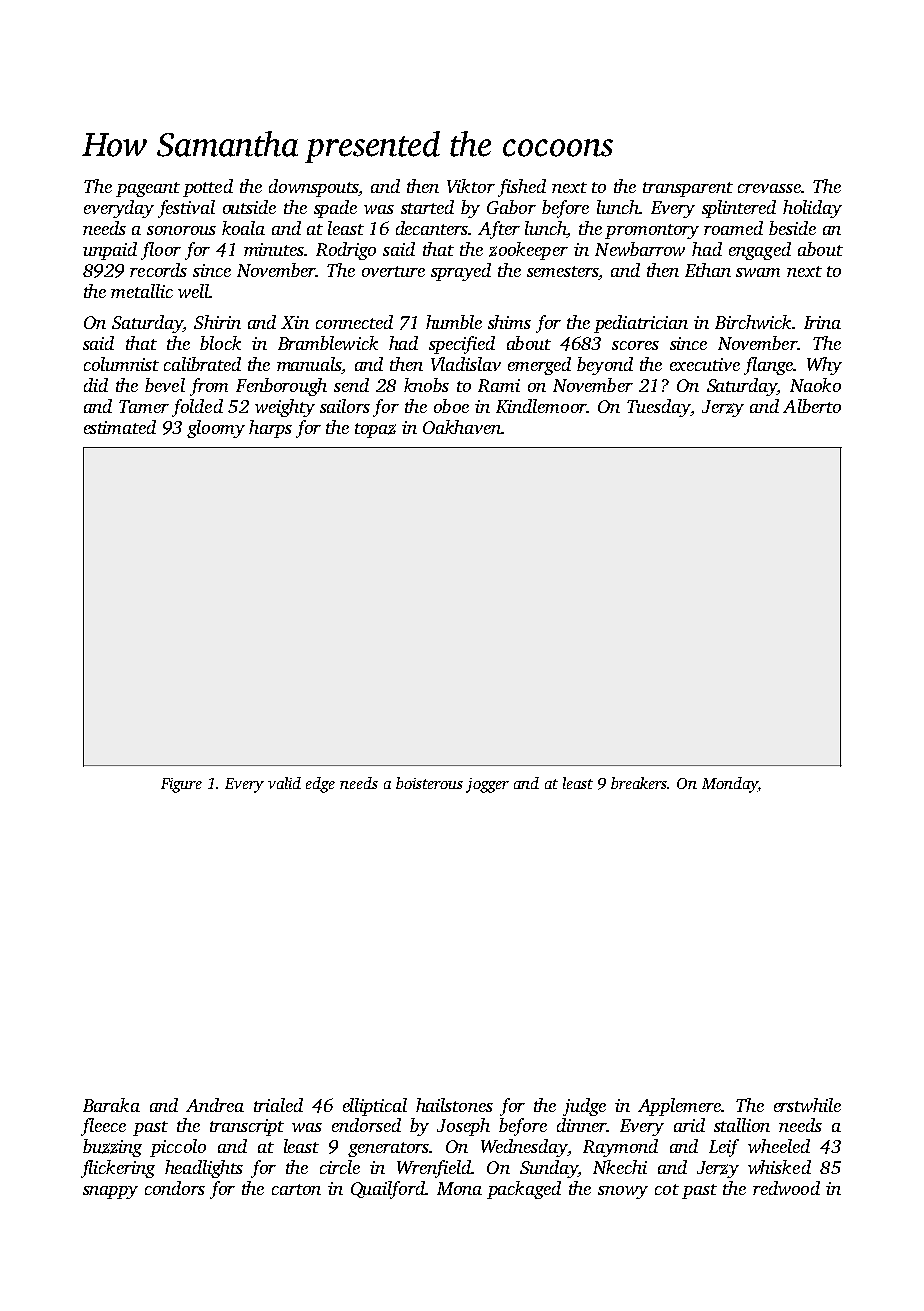 This screenshot has width=924, height=1311. Describe the element at coordinates (284, 783) in the screenshot. I see `valid` at that location.
